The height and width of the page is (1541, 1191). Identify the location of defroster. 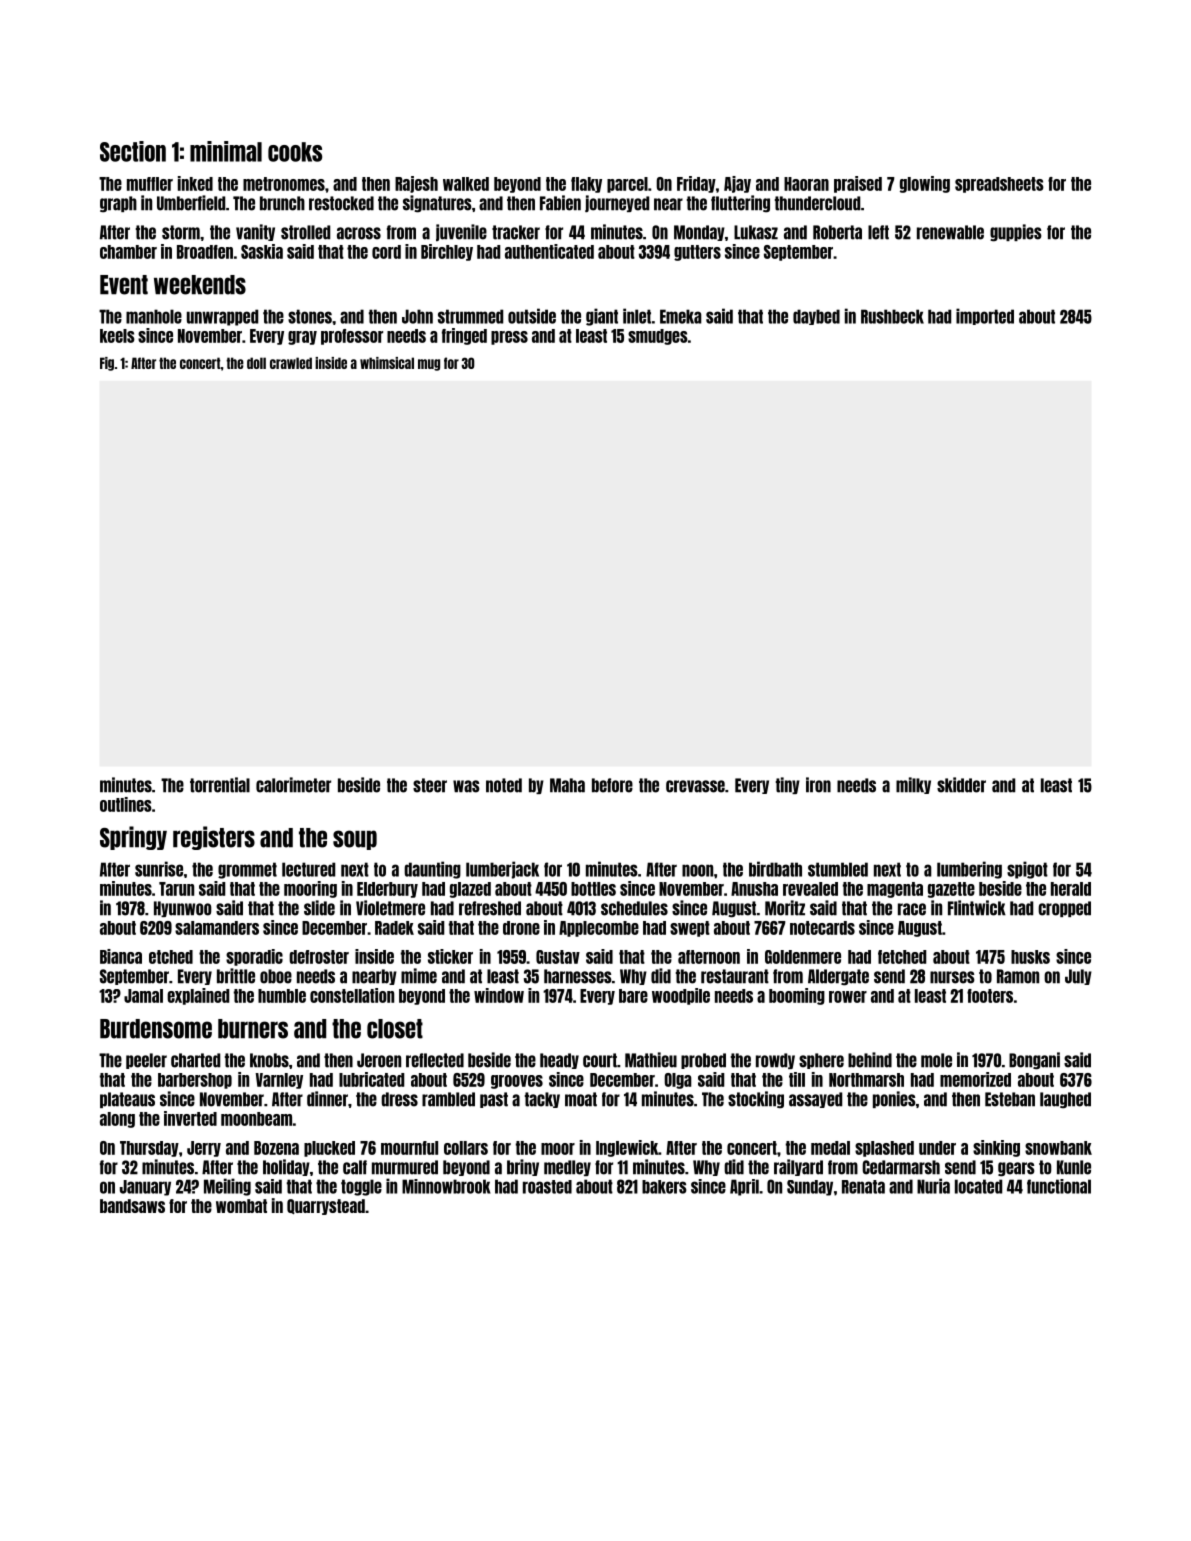
(319, 957).
